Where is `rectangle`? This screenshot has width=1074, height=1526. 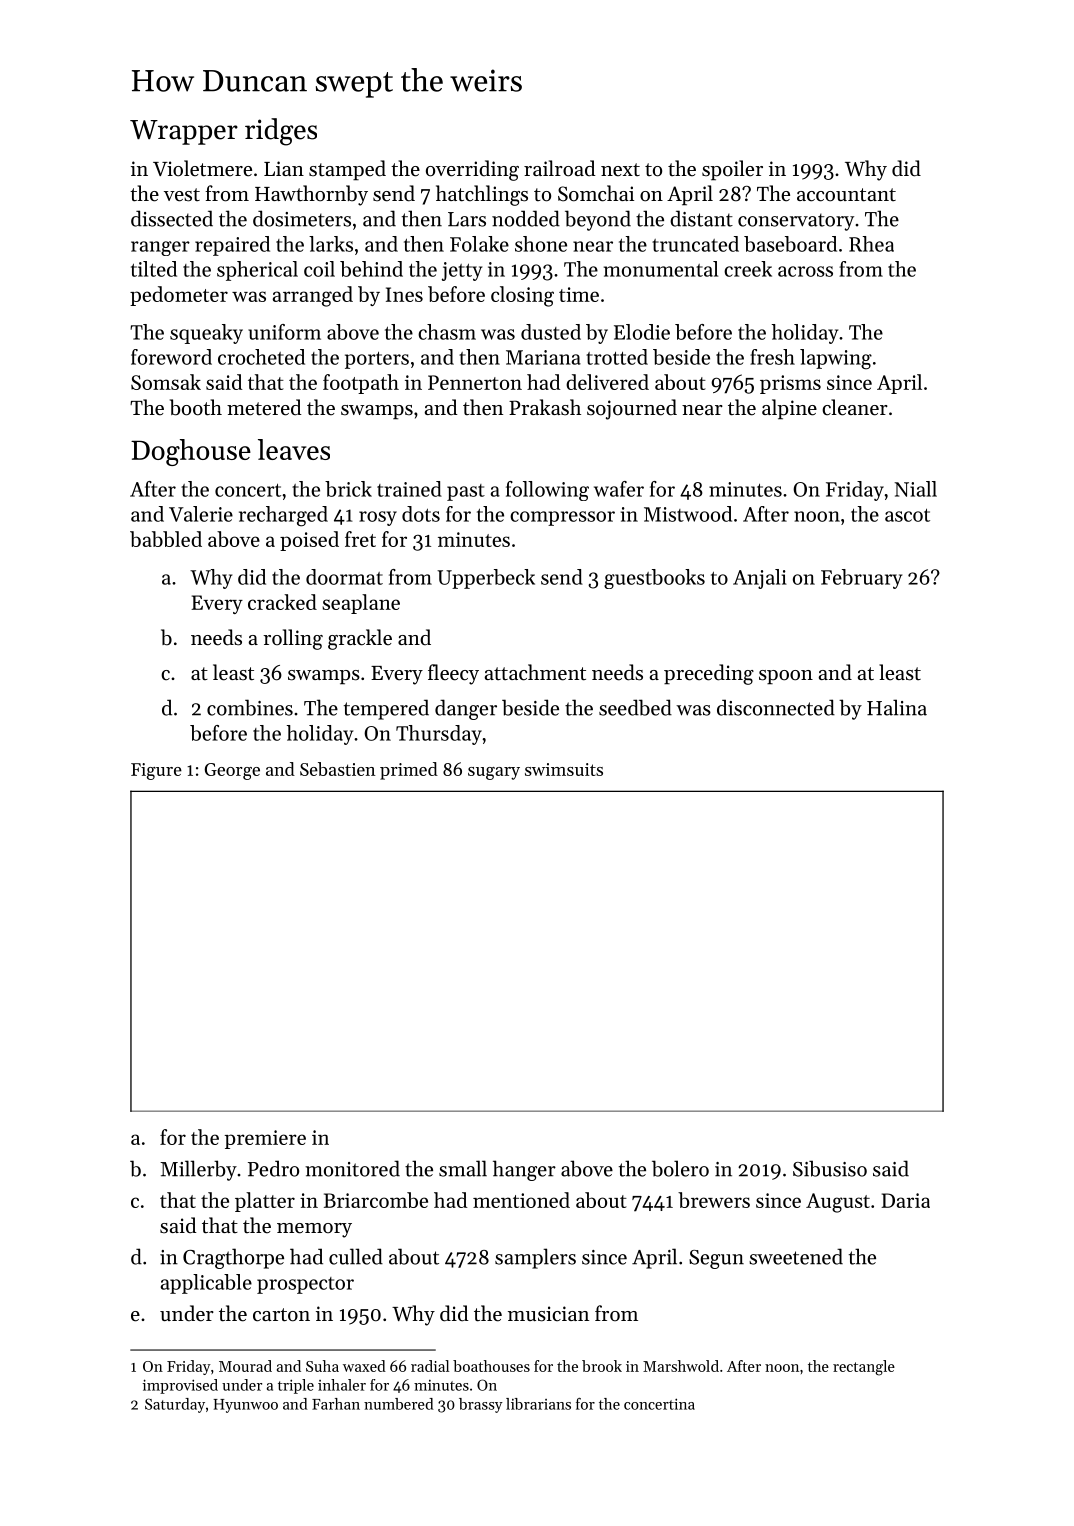 rectangle is located at coordinates (864, 1368).
